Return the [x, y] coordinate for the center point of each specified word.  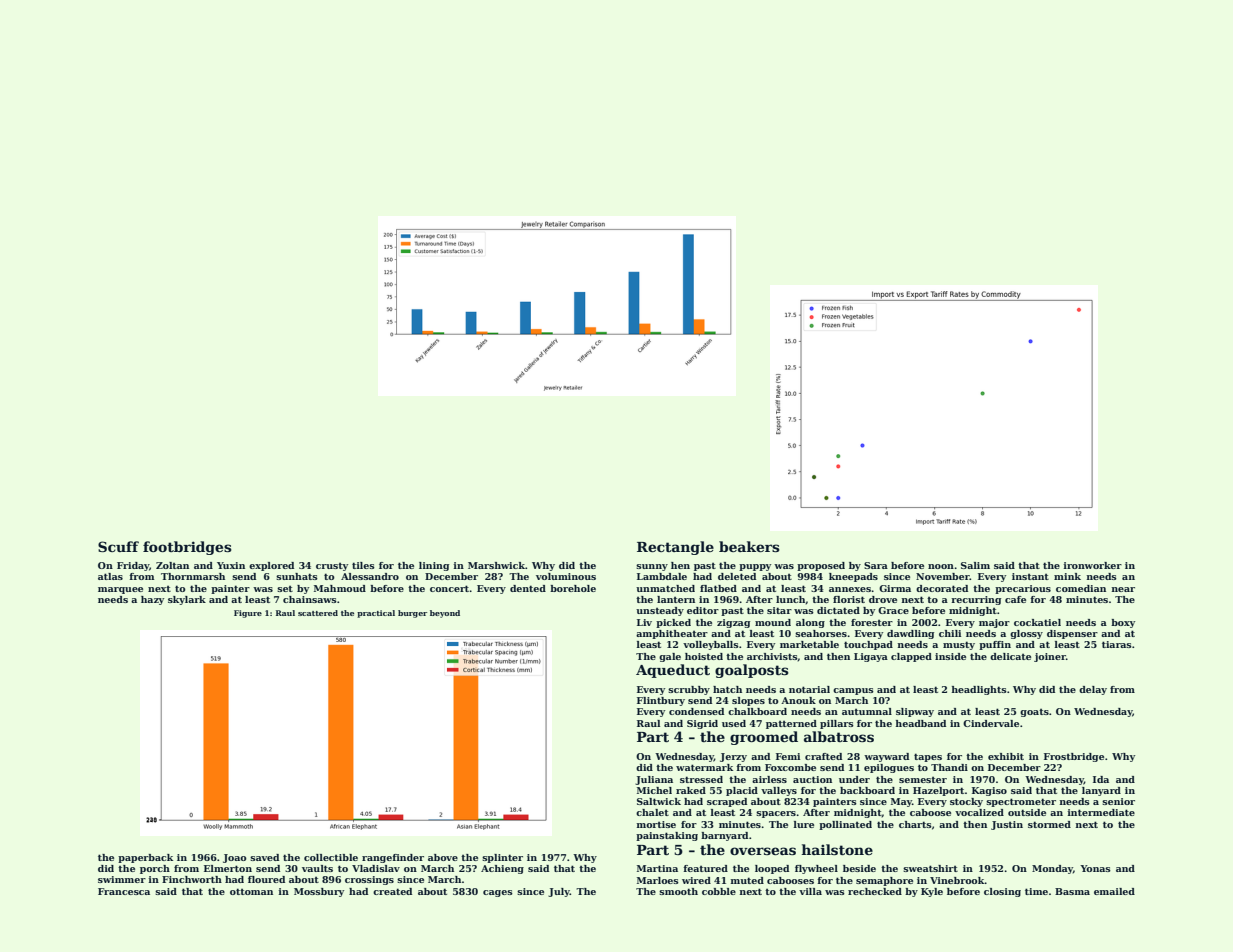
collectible [331, 857]
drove [883, 599]
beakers [749, 546]
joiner [1050, 657]
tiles [363, 565]
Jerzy [733, 757]
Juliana [654, 780]
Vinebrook [957, 880]
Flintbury [661, 701]
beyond [445, 614]
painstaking [667, 836]
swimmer [122, 879]
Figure [248, 614]
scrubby [689, 690]
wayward [886, 757]
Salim [975, 565]
